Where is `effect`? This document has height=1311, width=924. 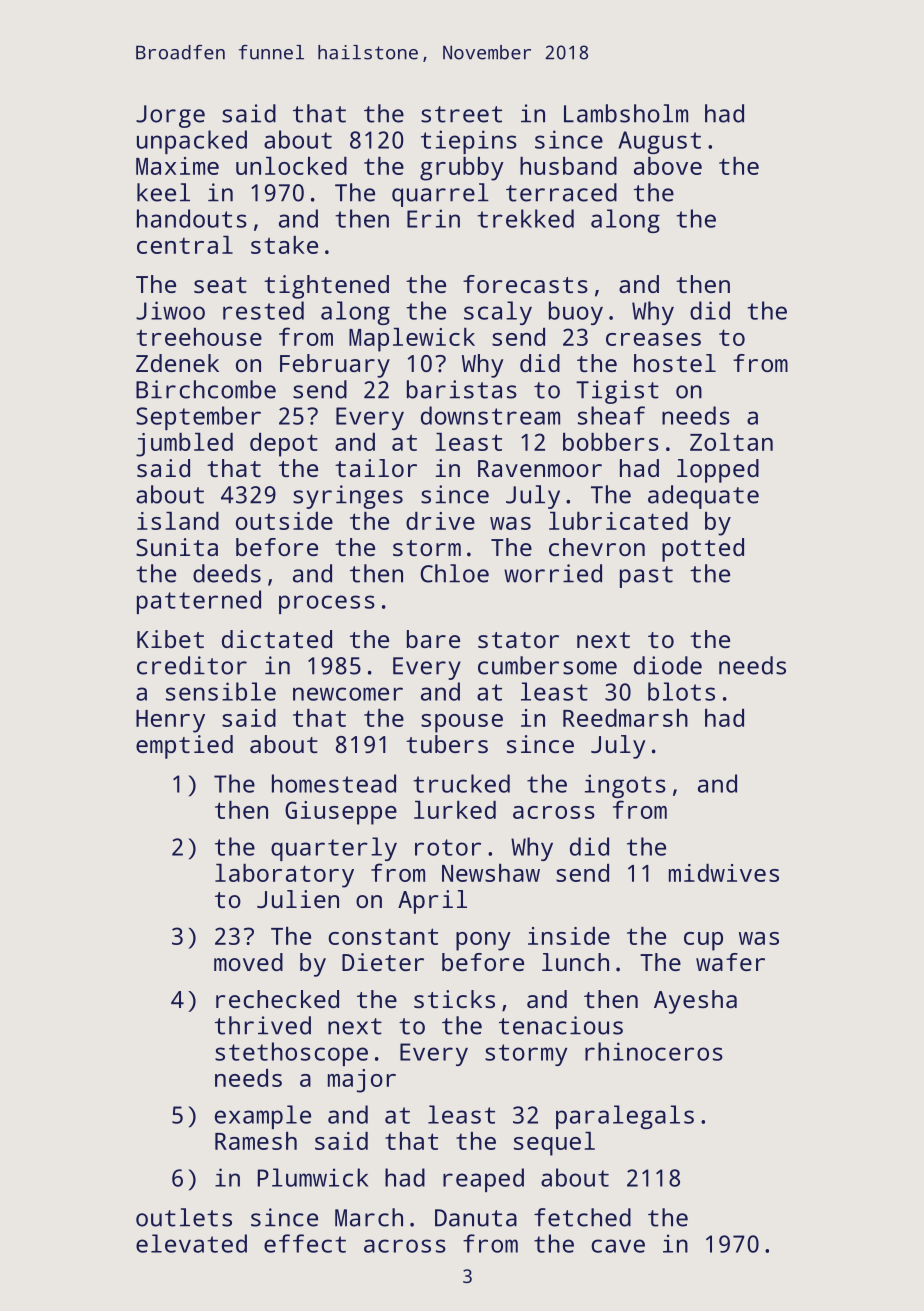 effect is located at coordinates (305, 1243).
